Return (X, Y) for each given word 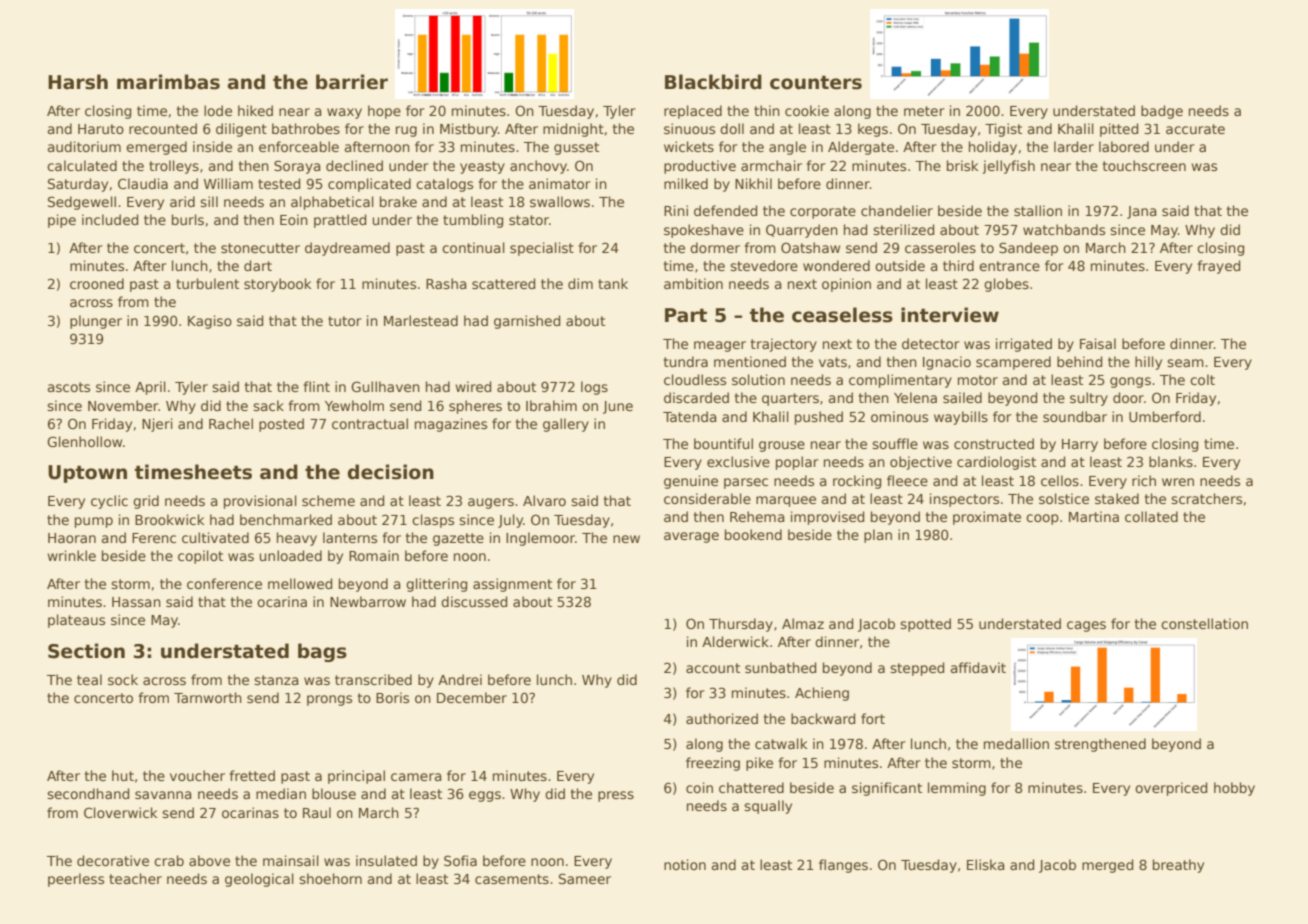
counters (816, 82)
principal (356, 777)
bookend (753, 534)
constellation (1204, 623)
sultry (1089, 399)
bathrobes (306, 128)
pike (759, 764)
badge (1162, 112)
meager (720, 346)
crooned (97, 283)
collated (1151, 516)
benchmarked (286, 519)
